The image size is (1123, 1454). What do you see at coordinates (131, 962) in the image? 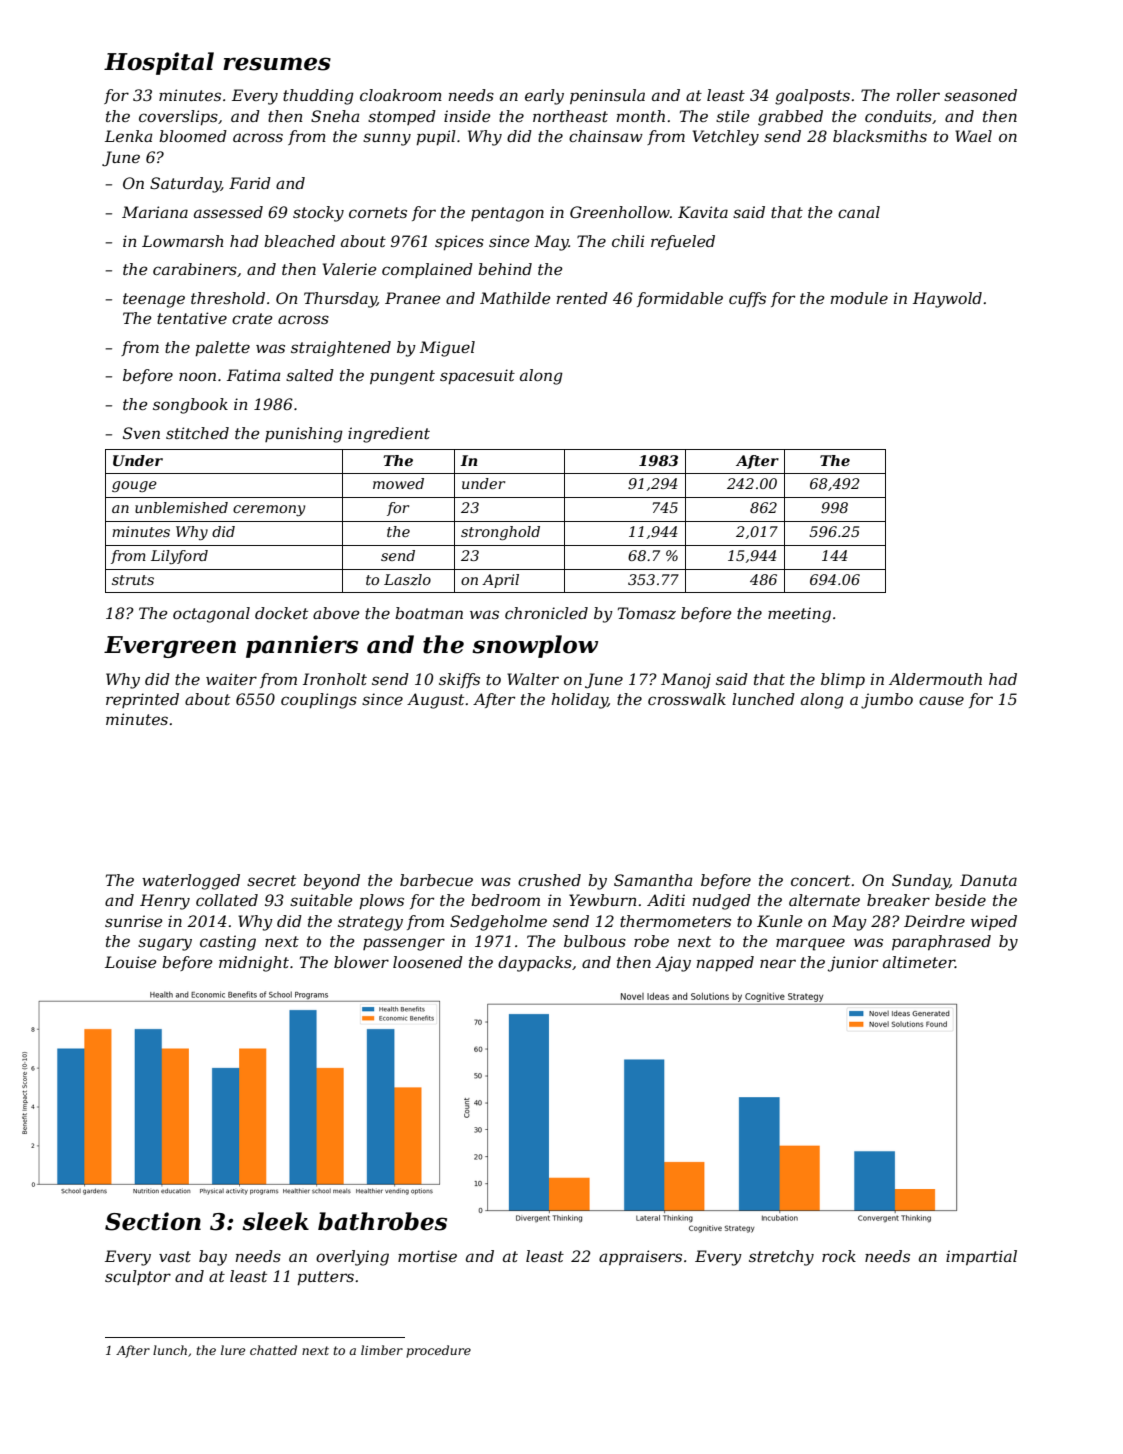
I see `Louise` at bounding box center [131, 962].
